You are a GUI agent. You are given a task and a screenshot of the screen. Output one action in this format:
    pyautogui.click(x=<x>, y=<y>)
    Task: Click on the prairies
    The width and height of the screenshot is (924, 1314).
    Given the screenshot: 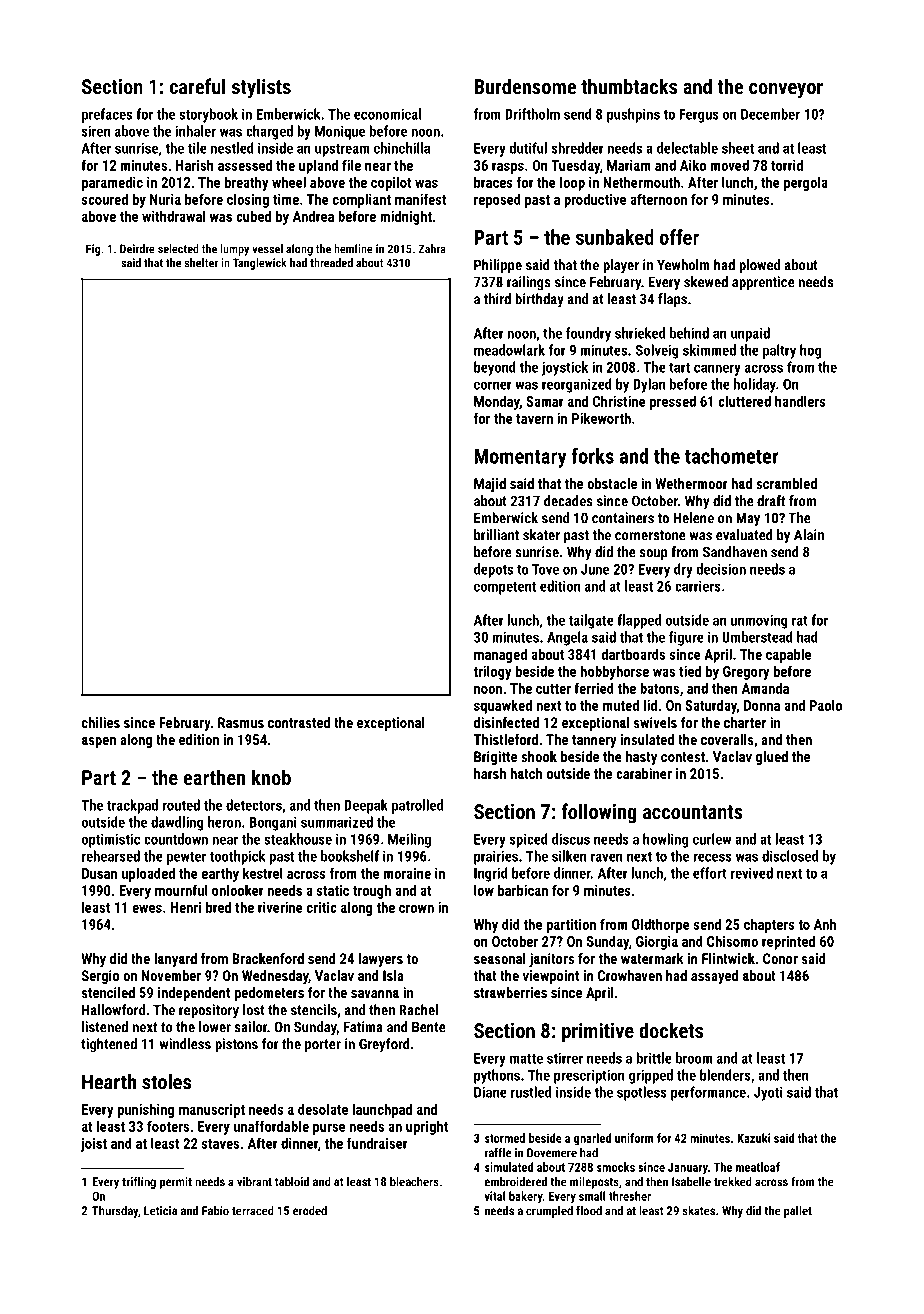 What is the action you would take?
    pyautogui.click(x=496, y=857)
